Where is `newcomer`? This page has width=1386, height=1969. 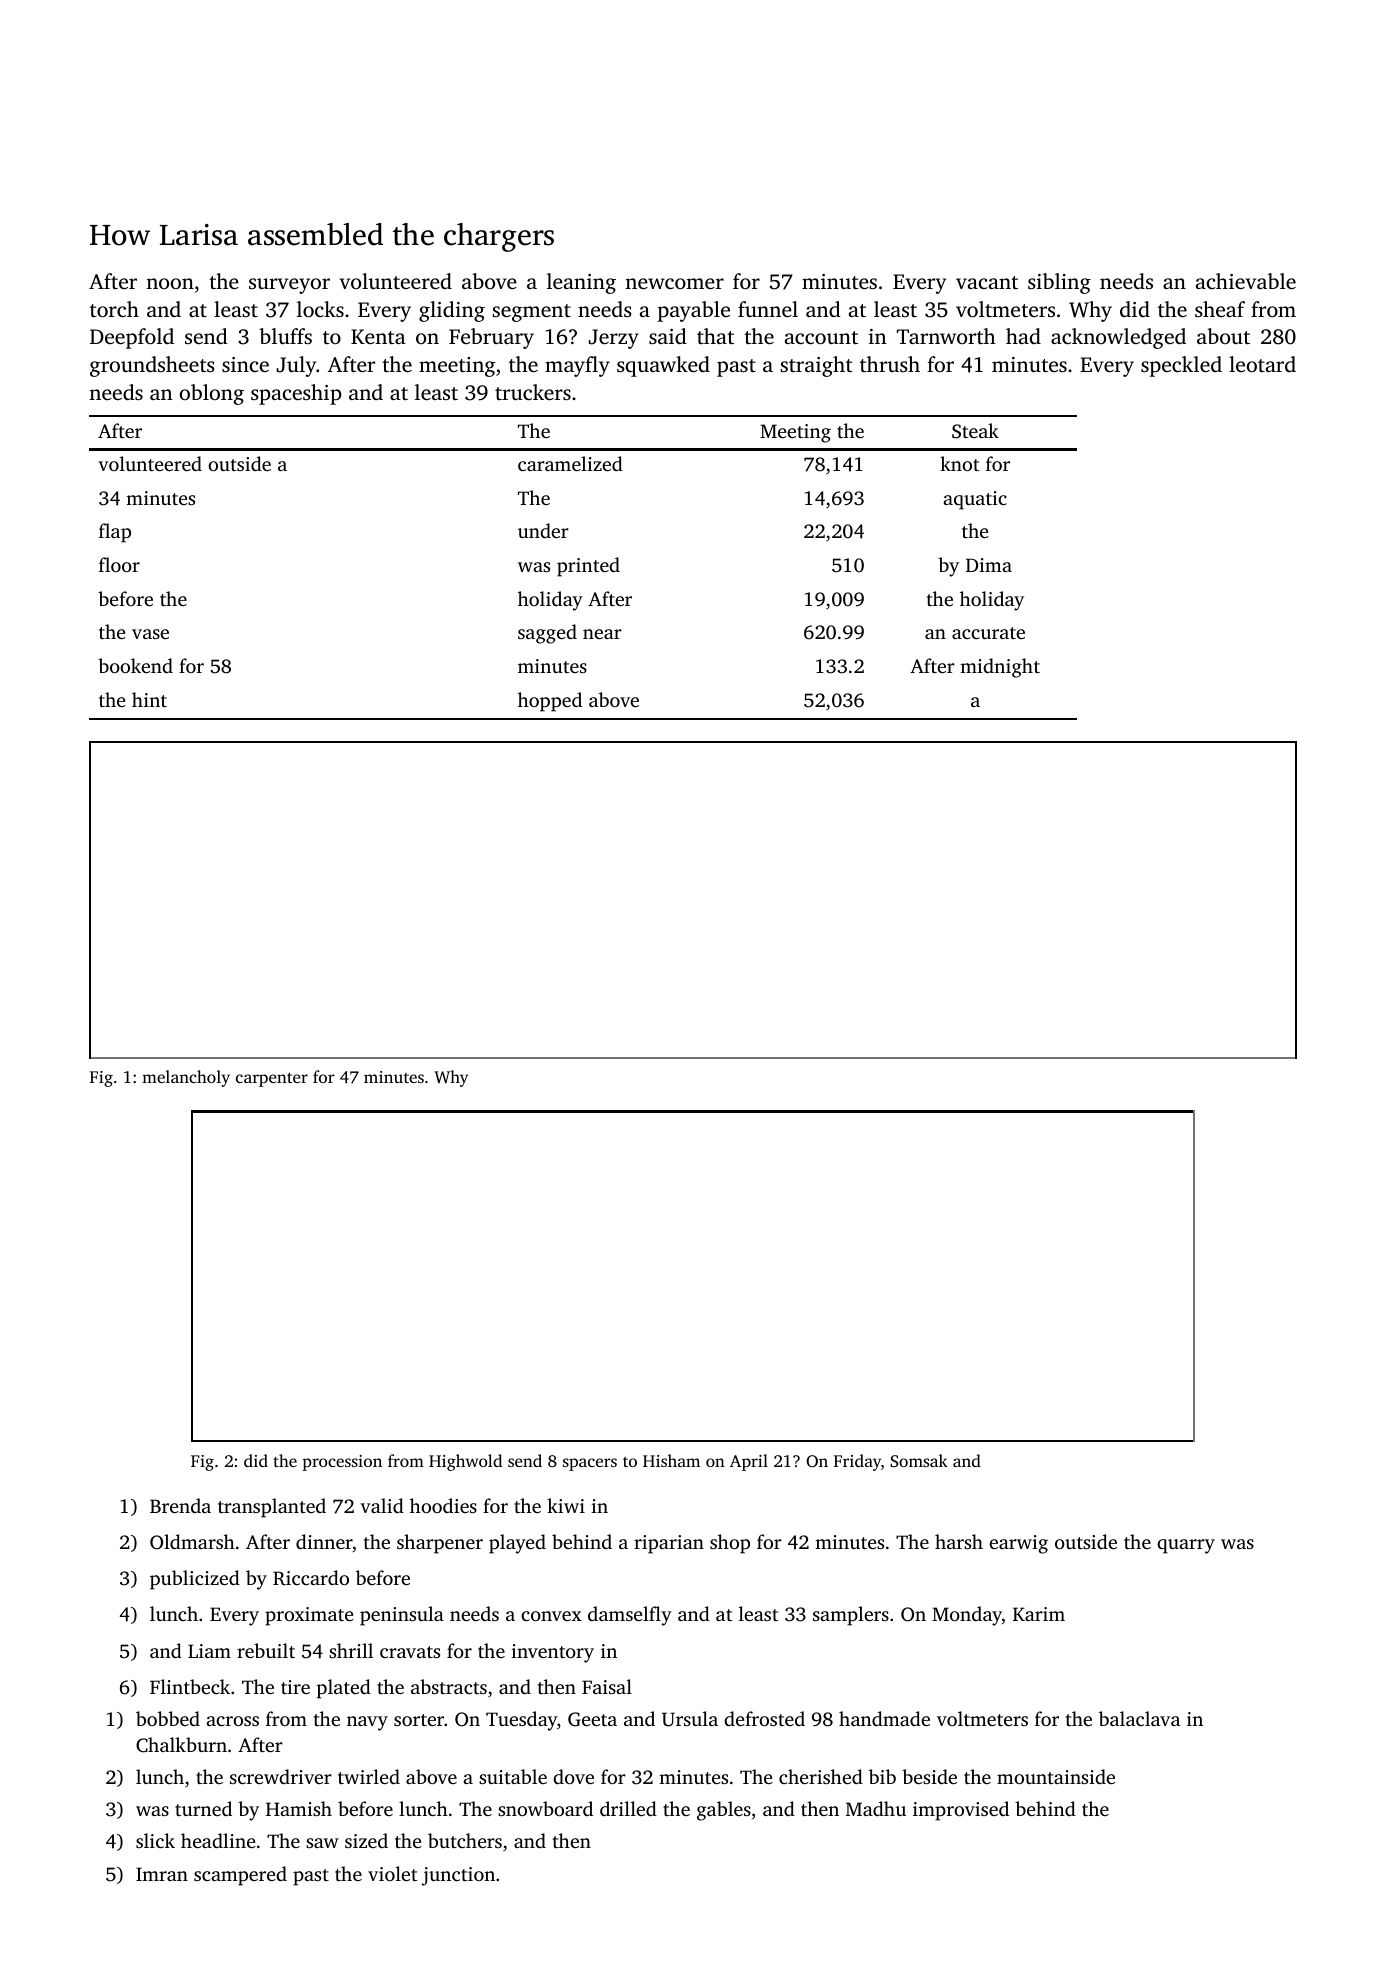 newcomer is located at coordinates (674, 283).
